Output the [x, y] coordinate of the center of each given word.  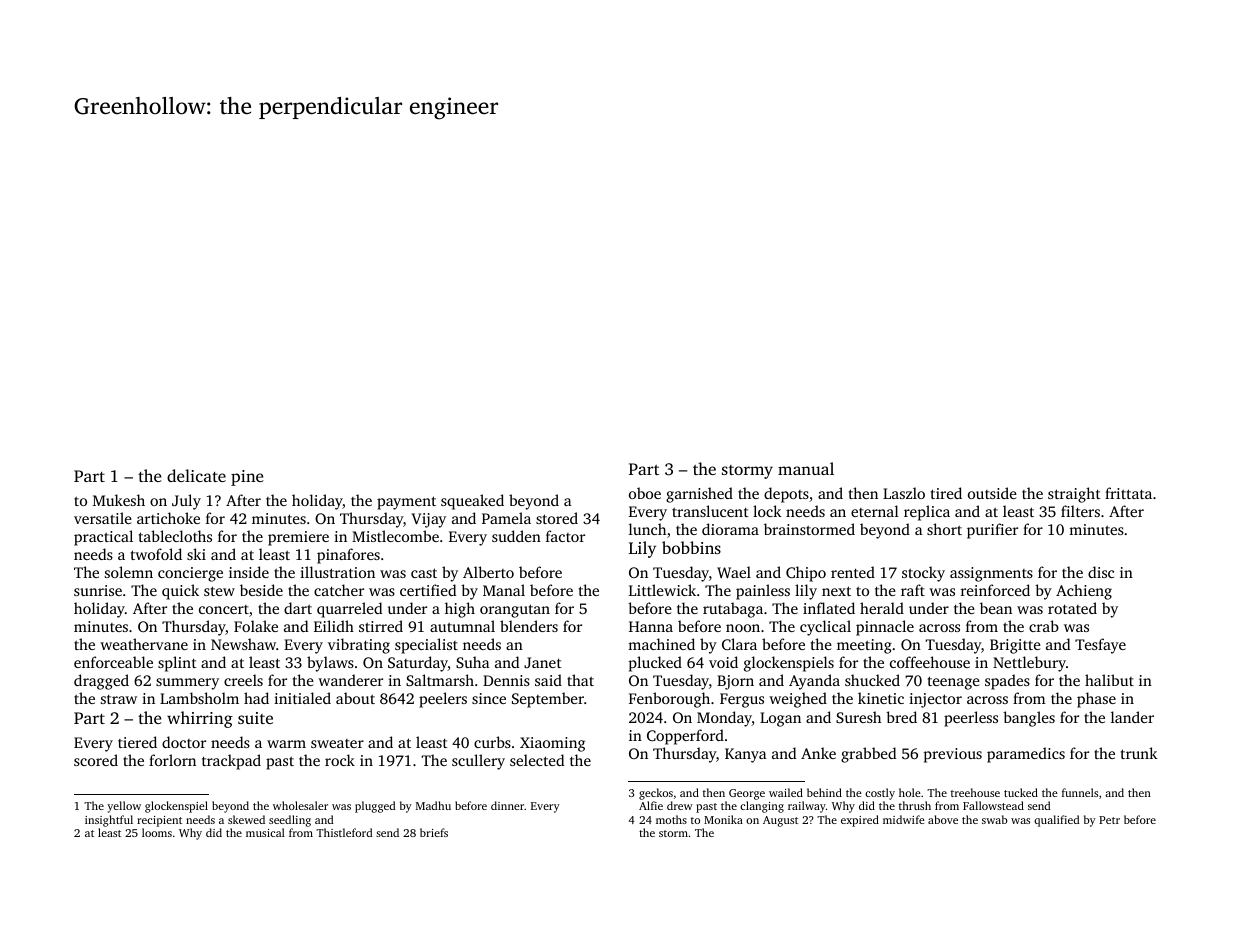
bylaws [330, 664]
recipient [159, 821]
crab [1044, 626]
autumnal [462, 626]
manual [806, 468]
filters [1080, 511]
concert [224, 609]
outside [992, 493]
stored [557, 518]
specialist [426, 646]
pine [247, 478]
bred [901, 717]
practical [103, 538]
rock [340, 760]
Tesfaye [1100, 646]
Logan [780, 719]
